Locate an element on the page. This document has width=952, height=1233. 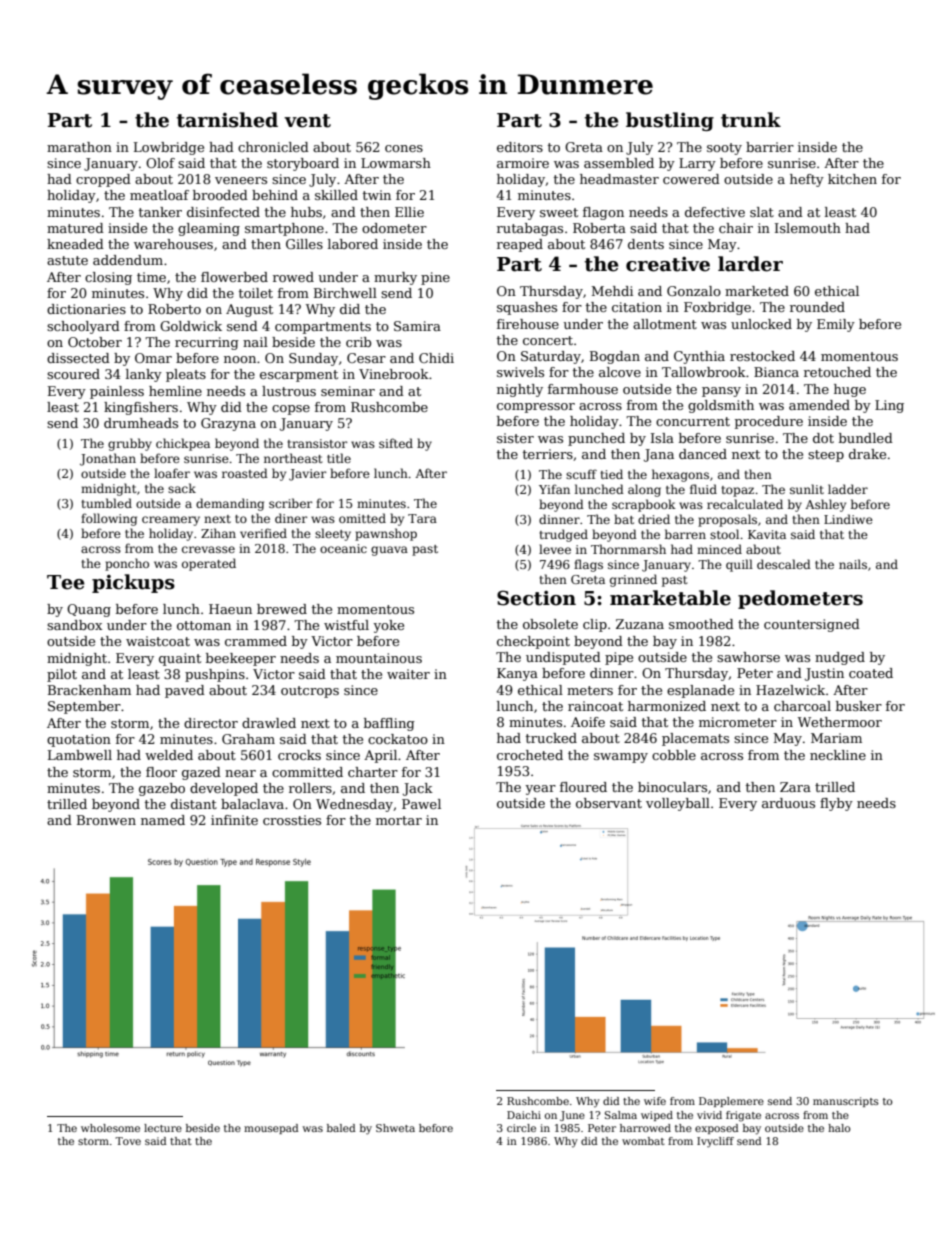
flyby is located at coordinates (836, 804).
